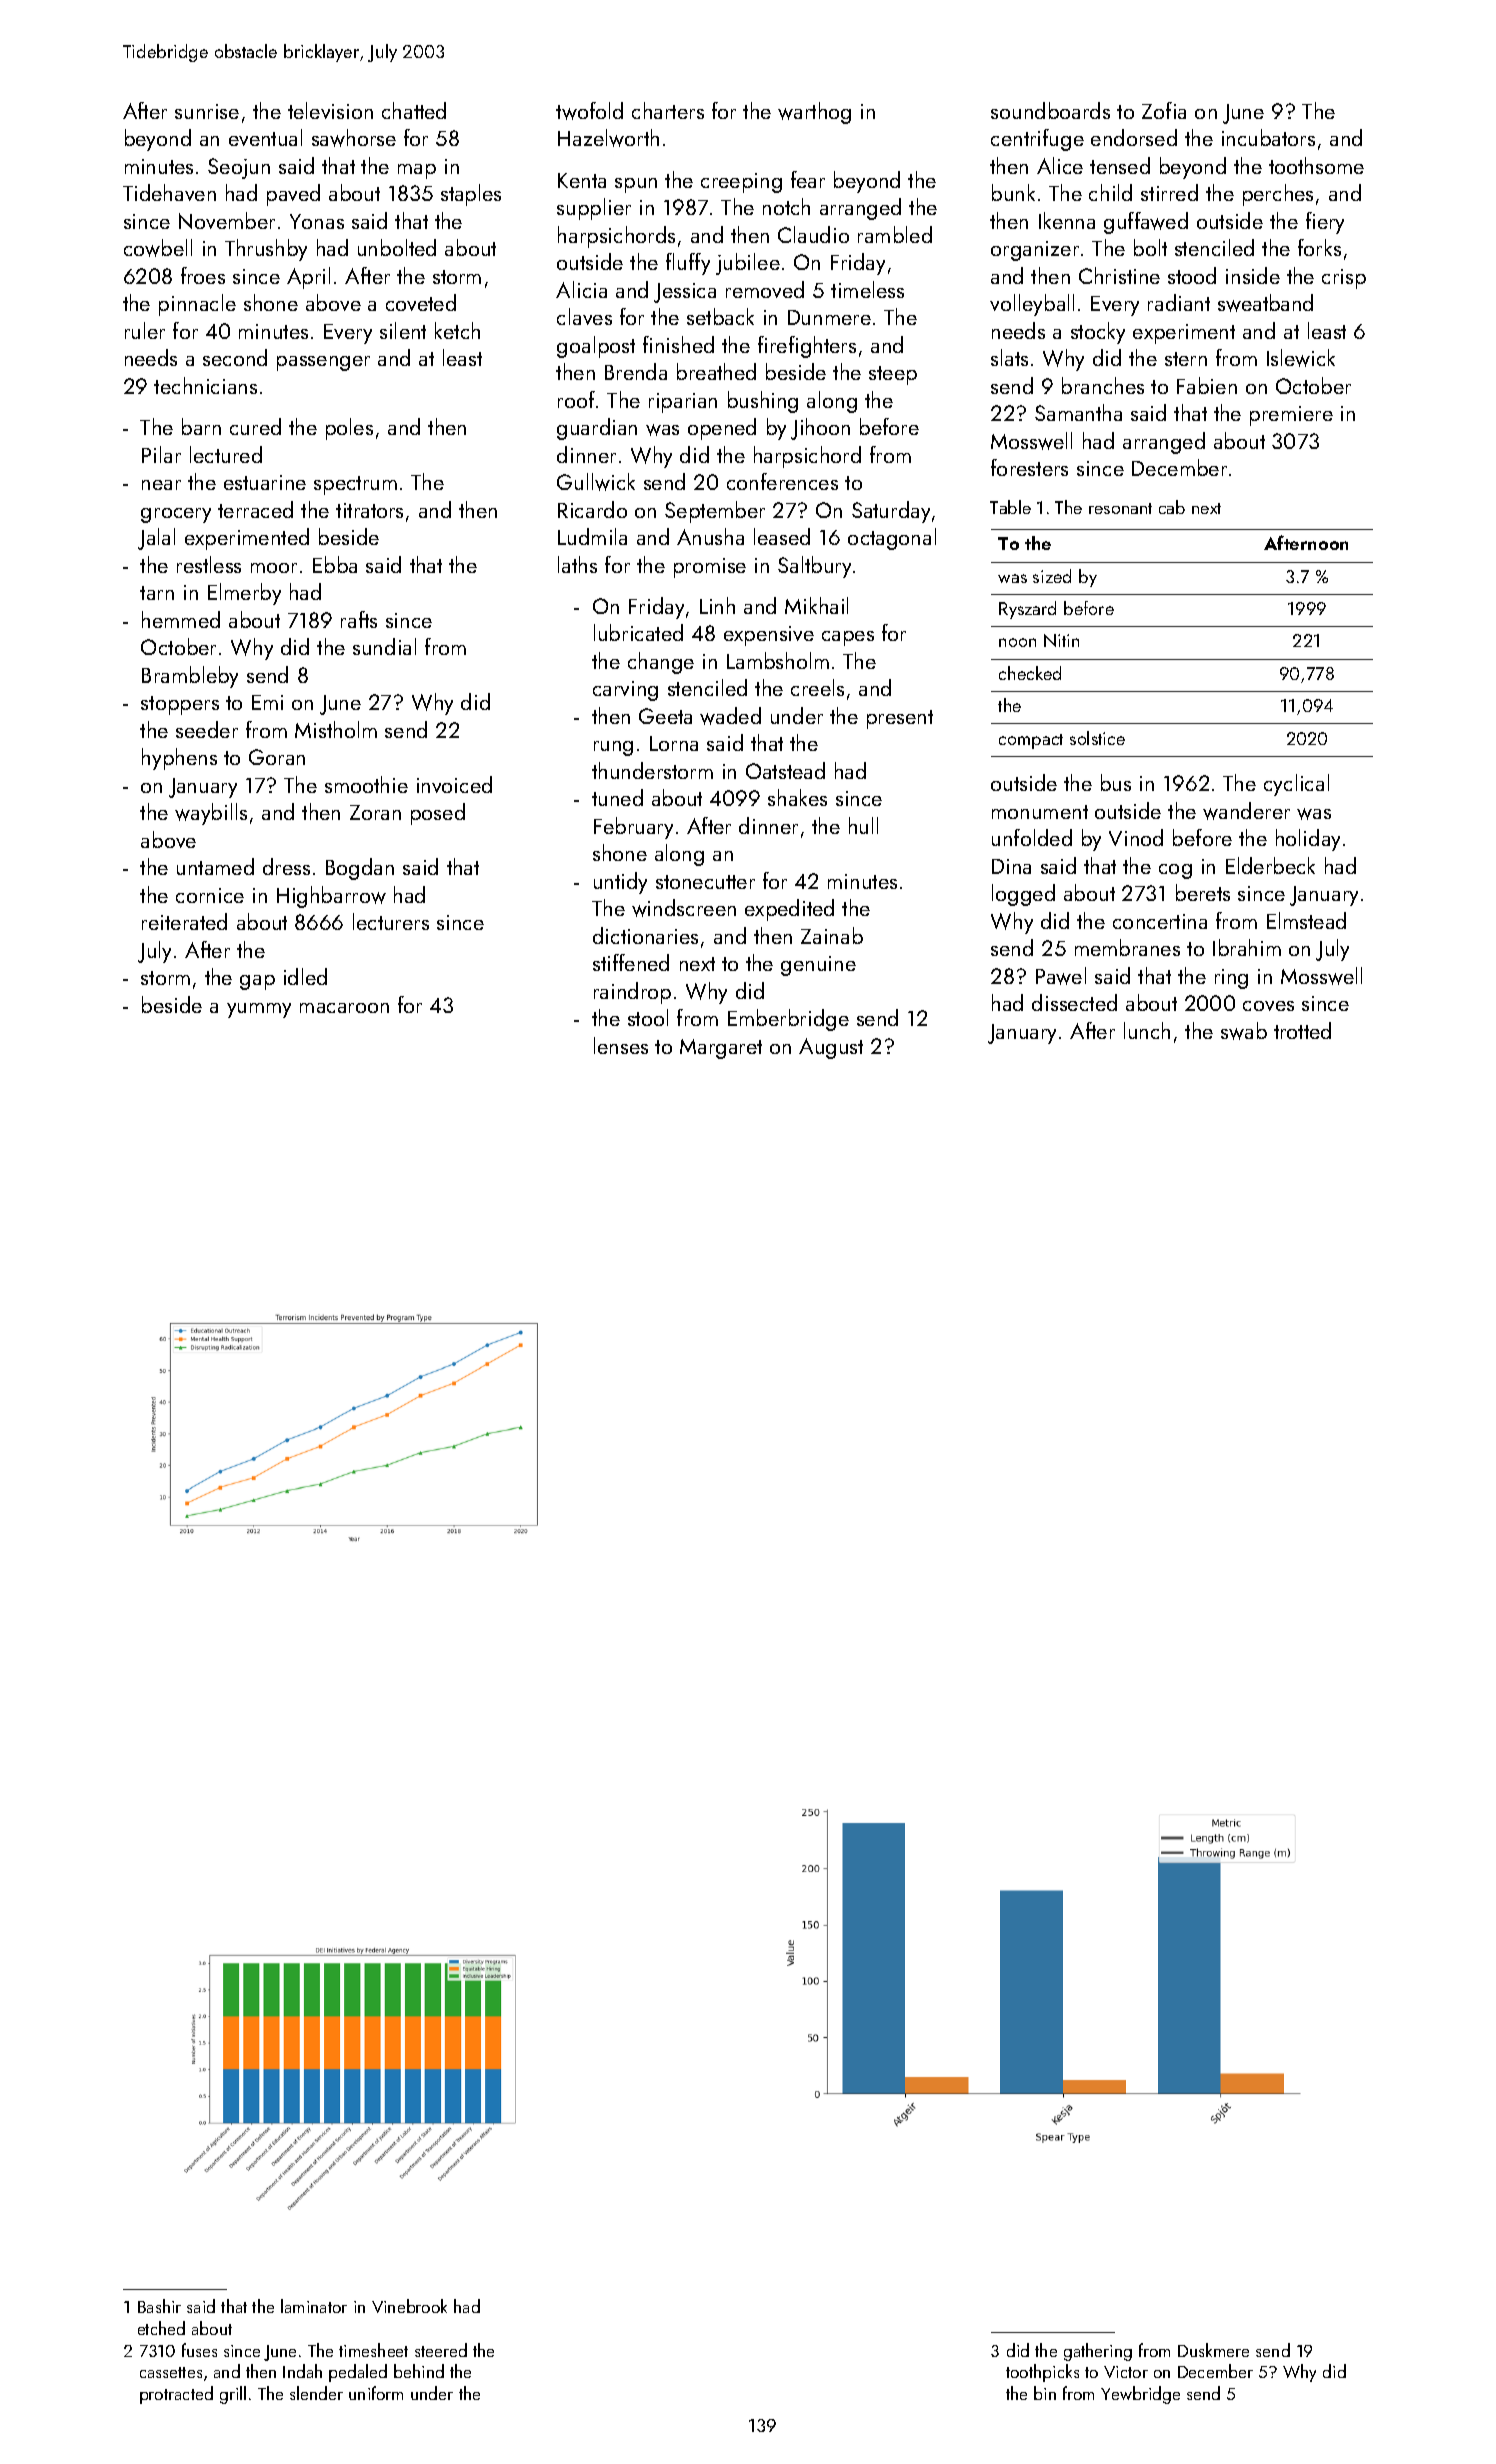  What do you see at coordinates (1097, 738) in the screenshot?
I see `solstice` at bounding box center [1097, 738].
